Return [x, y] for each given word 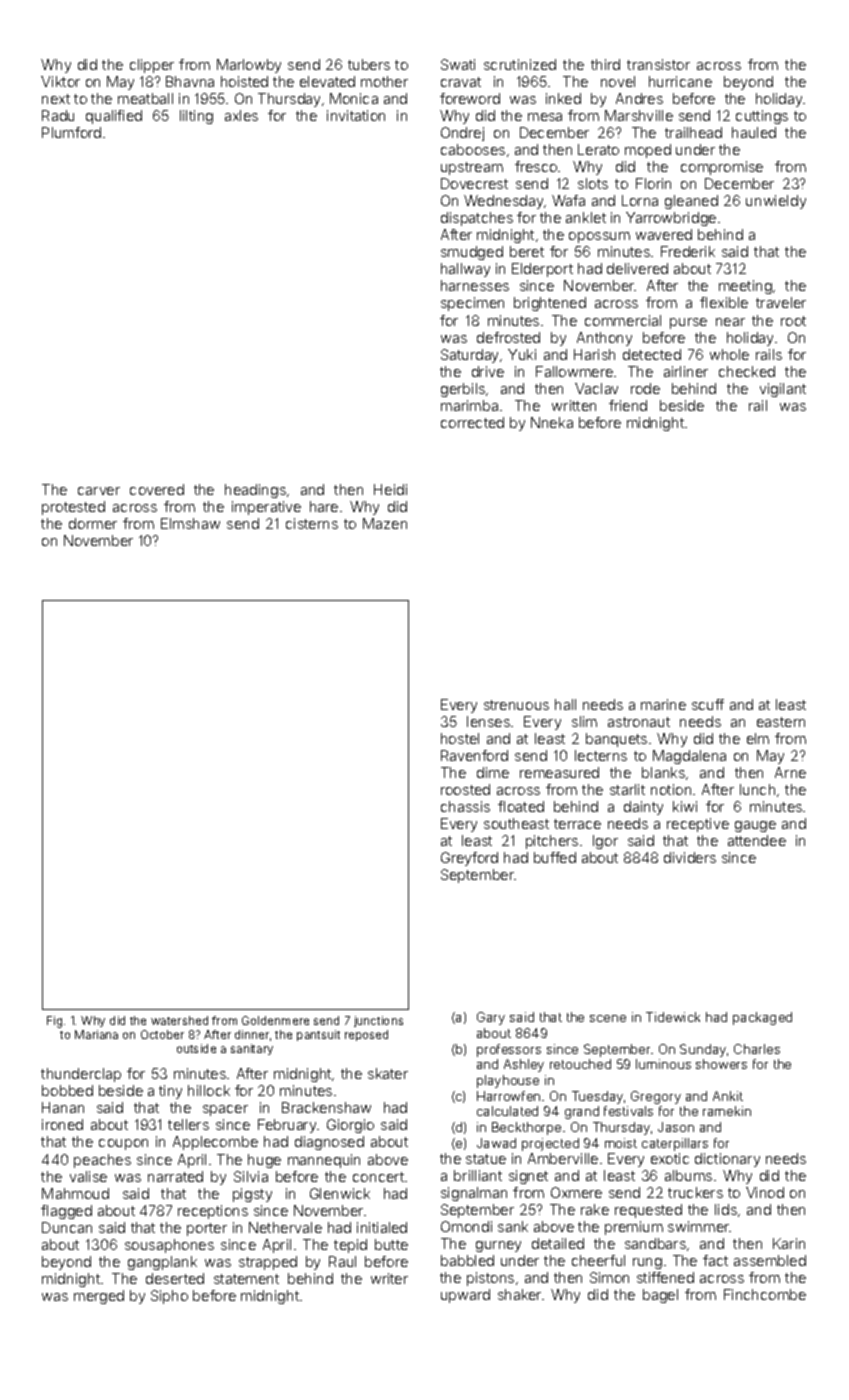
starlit [627, 789]
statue [486, 1159]
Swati [458, 64]
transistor [658, 64]
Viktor [60, 81]
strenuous [516, 705]
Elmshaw [190, 523]
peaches [102, 1161]
